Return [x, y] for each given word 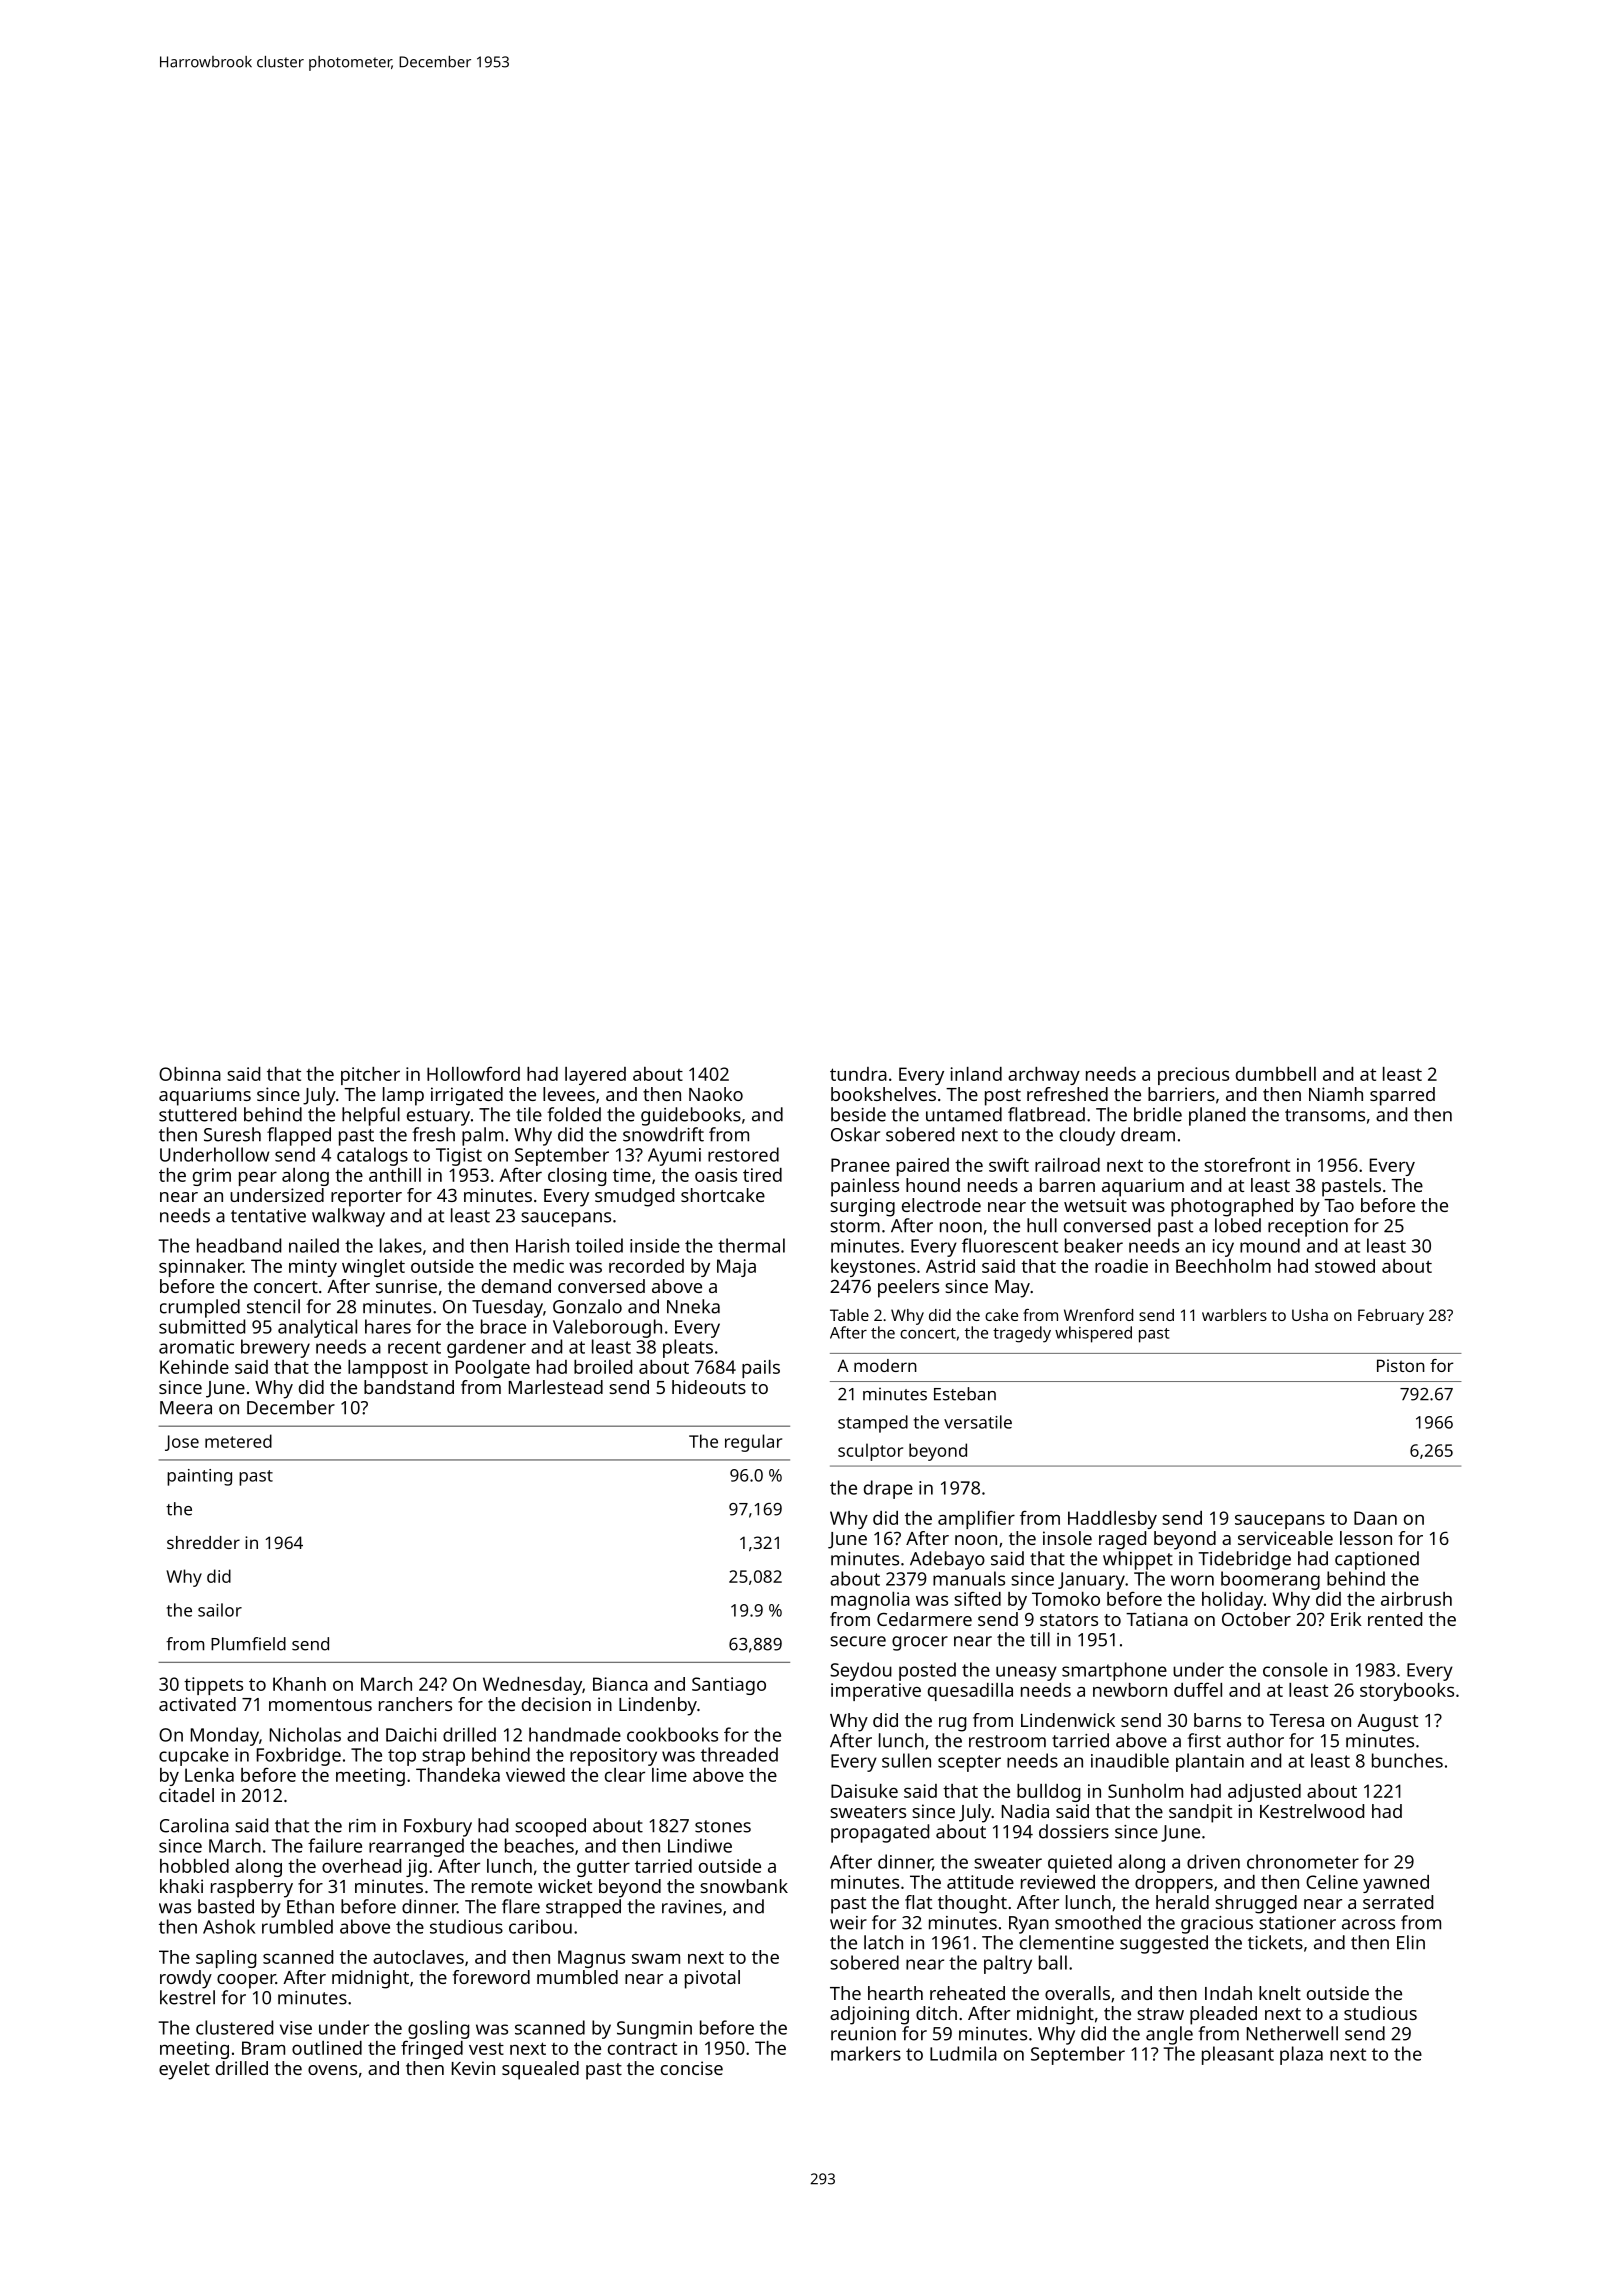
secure [858, 1641]
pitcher [370, 1076]
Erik [1346, 1619]
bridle [1158, 1114]
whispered [1093, 1334]
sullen [906, 1760]
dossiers [1074, 1831]
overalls [1077, 1993]
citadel [186, 1795]
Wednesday [532, 1686]
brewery [275, 1348]
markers [866, 2053]
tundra [858, 1074]
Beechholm [1223, 1266]
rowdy [186, 1979]
